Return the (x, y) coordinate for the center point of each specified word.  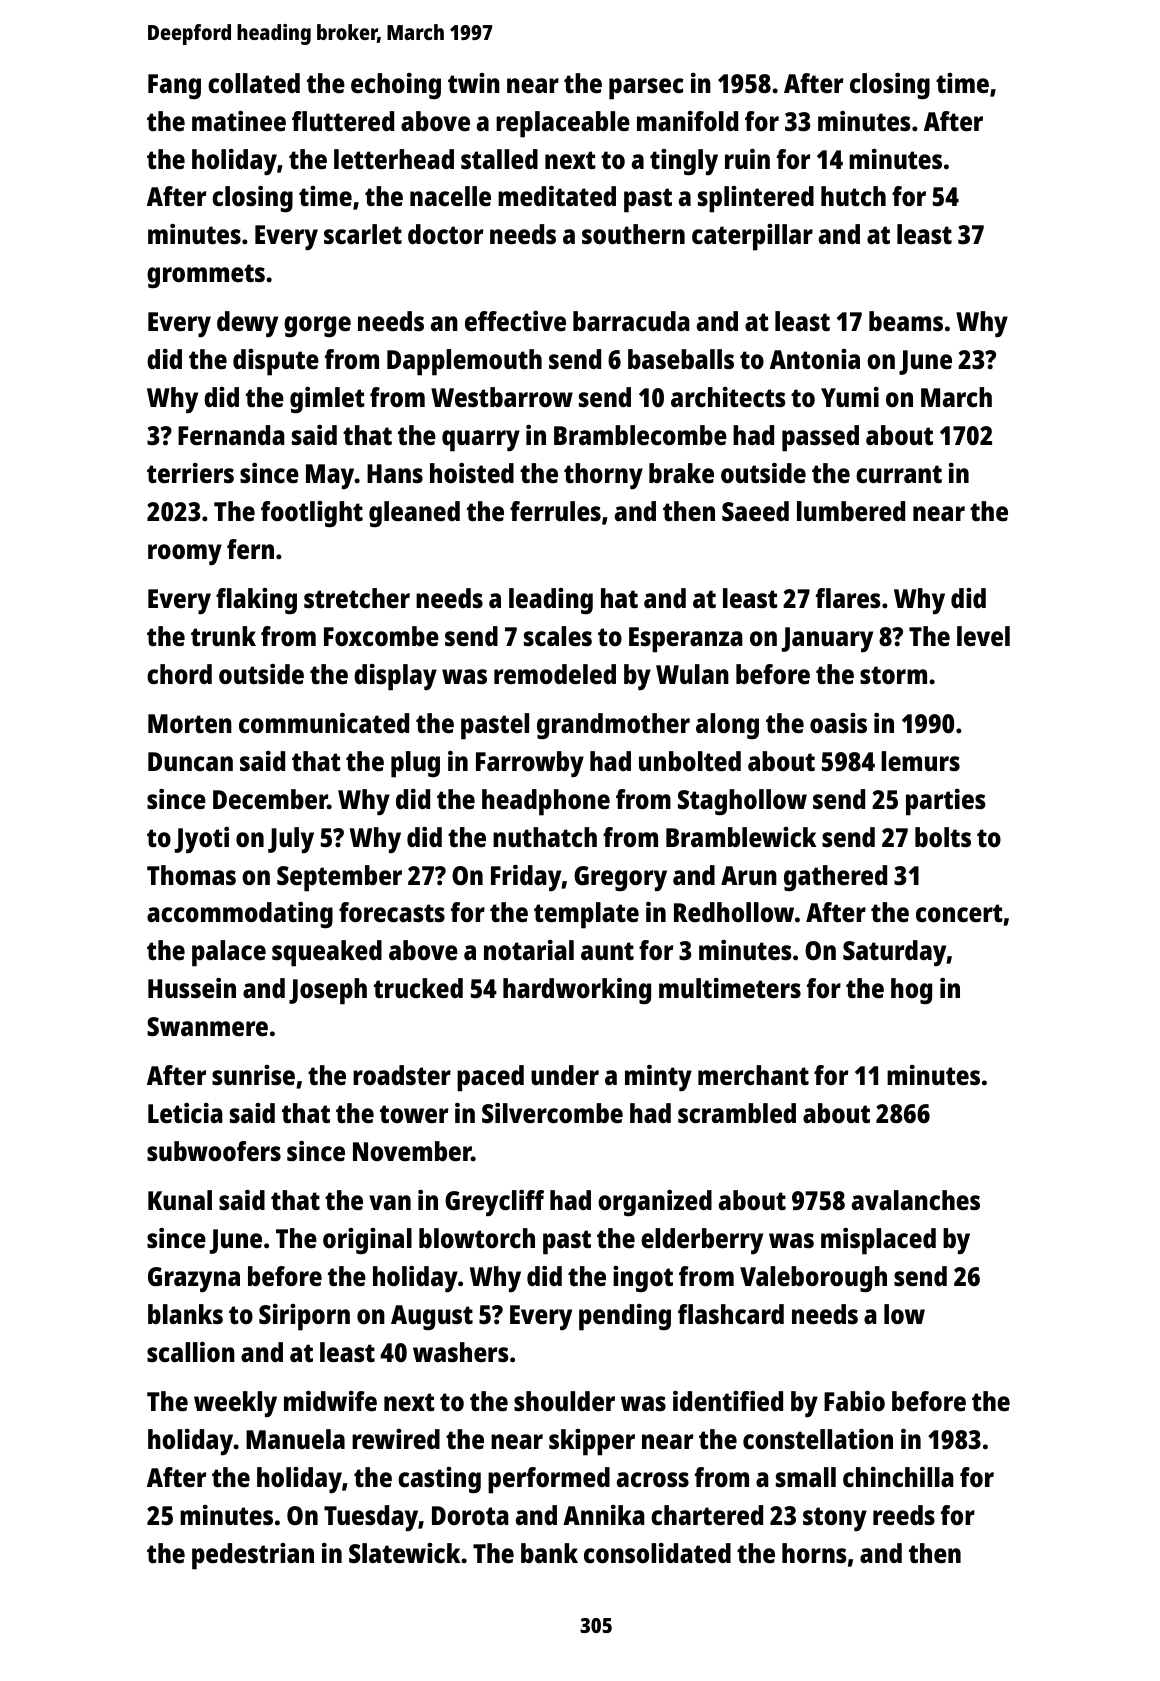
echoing (396, 86)
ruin (747, 159)
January (827, 639)
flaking (256, 601)
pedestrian (253, 1556)
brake (681, 473)
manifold (687, 121)
